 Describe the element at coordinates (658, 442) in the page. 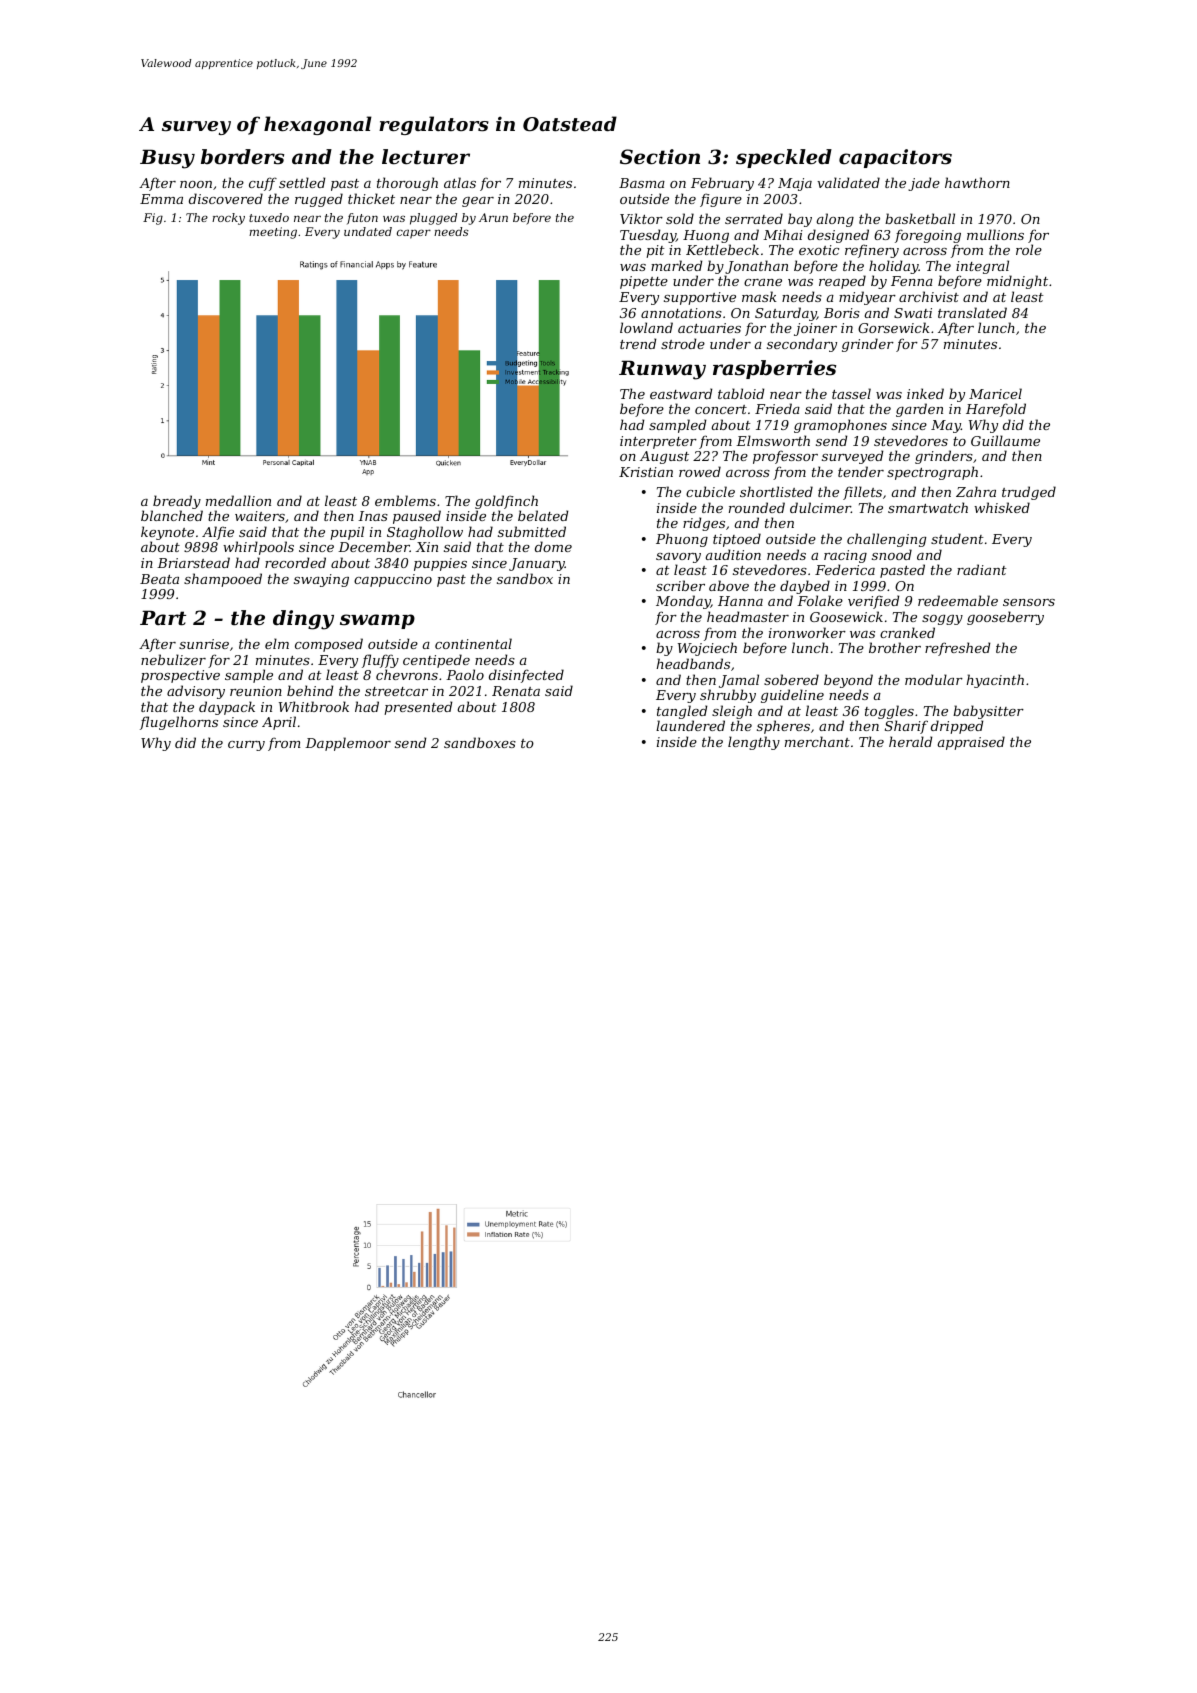

I see `interpreter` at that location.
